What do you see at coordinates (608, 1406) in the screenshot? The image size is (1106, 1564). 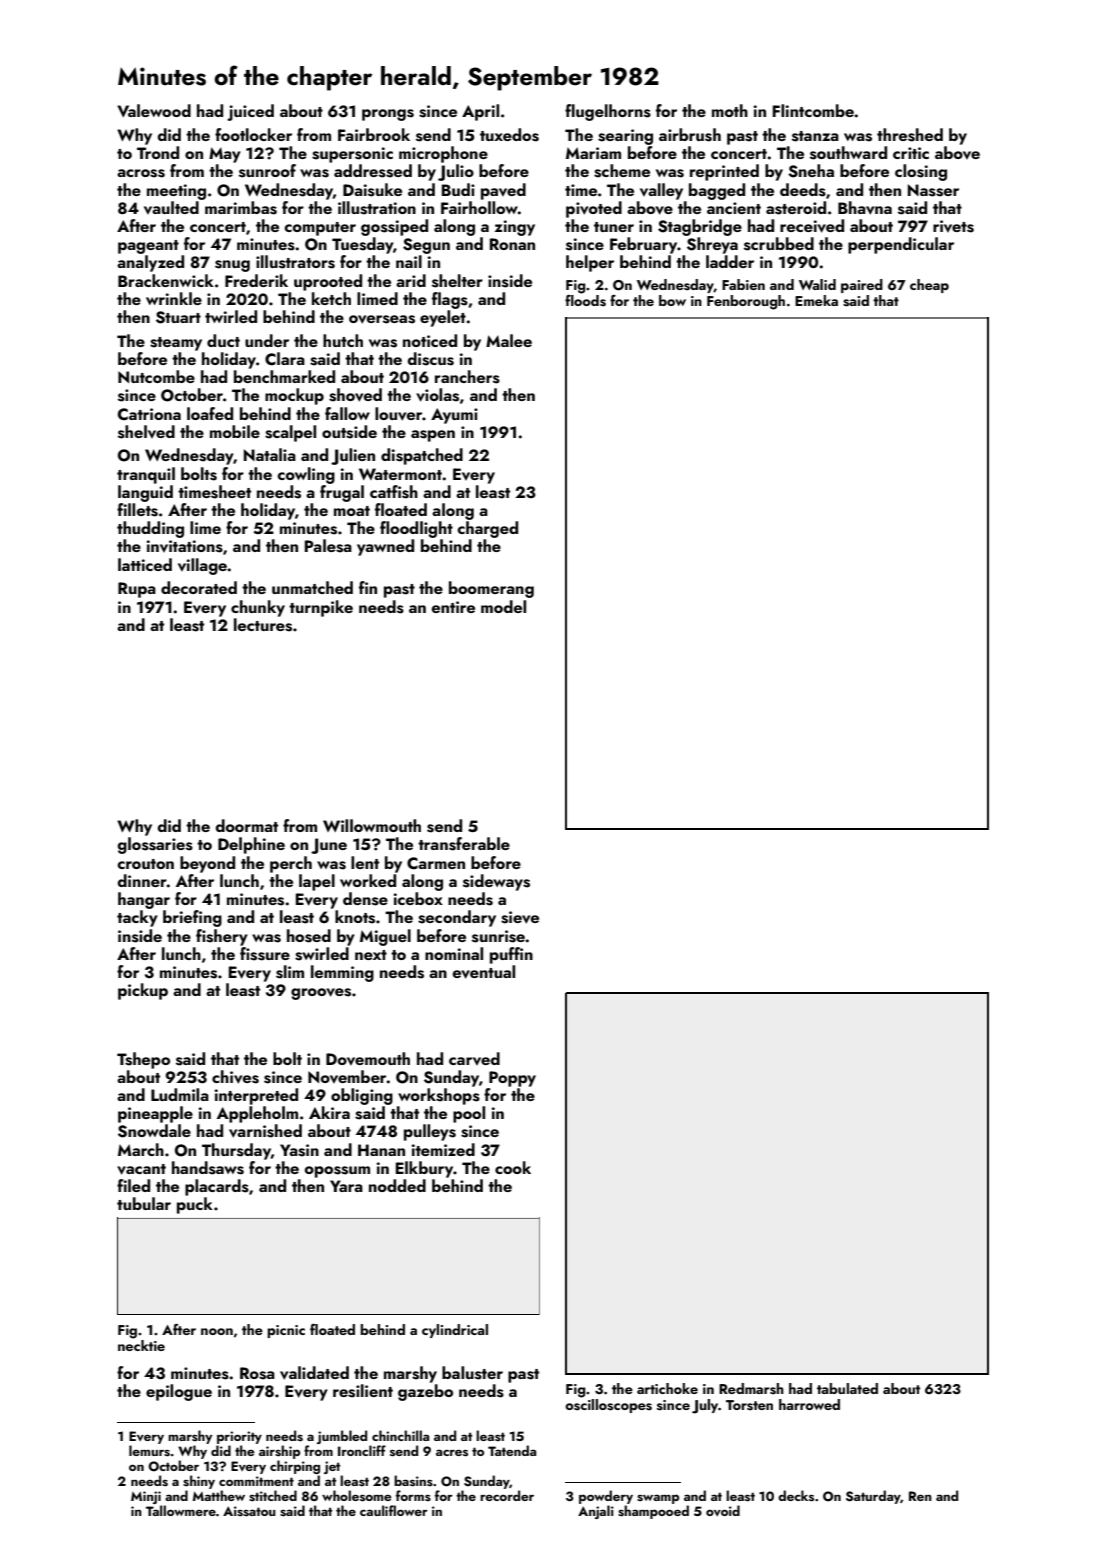 I see `oscilloscopes` at bounding box center [608, 1406].
